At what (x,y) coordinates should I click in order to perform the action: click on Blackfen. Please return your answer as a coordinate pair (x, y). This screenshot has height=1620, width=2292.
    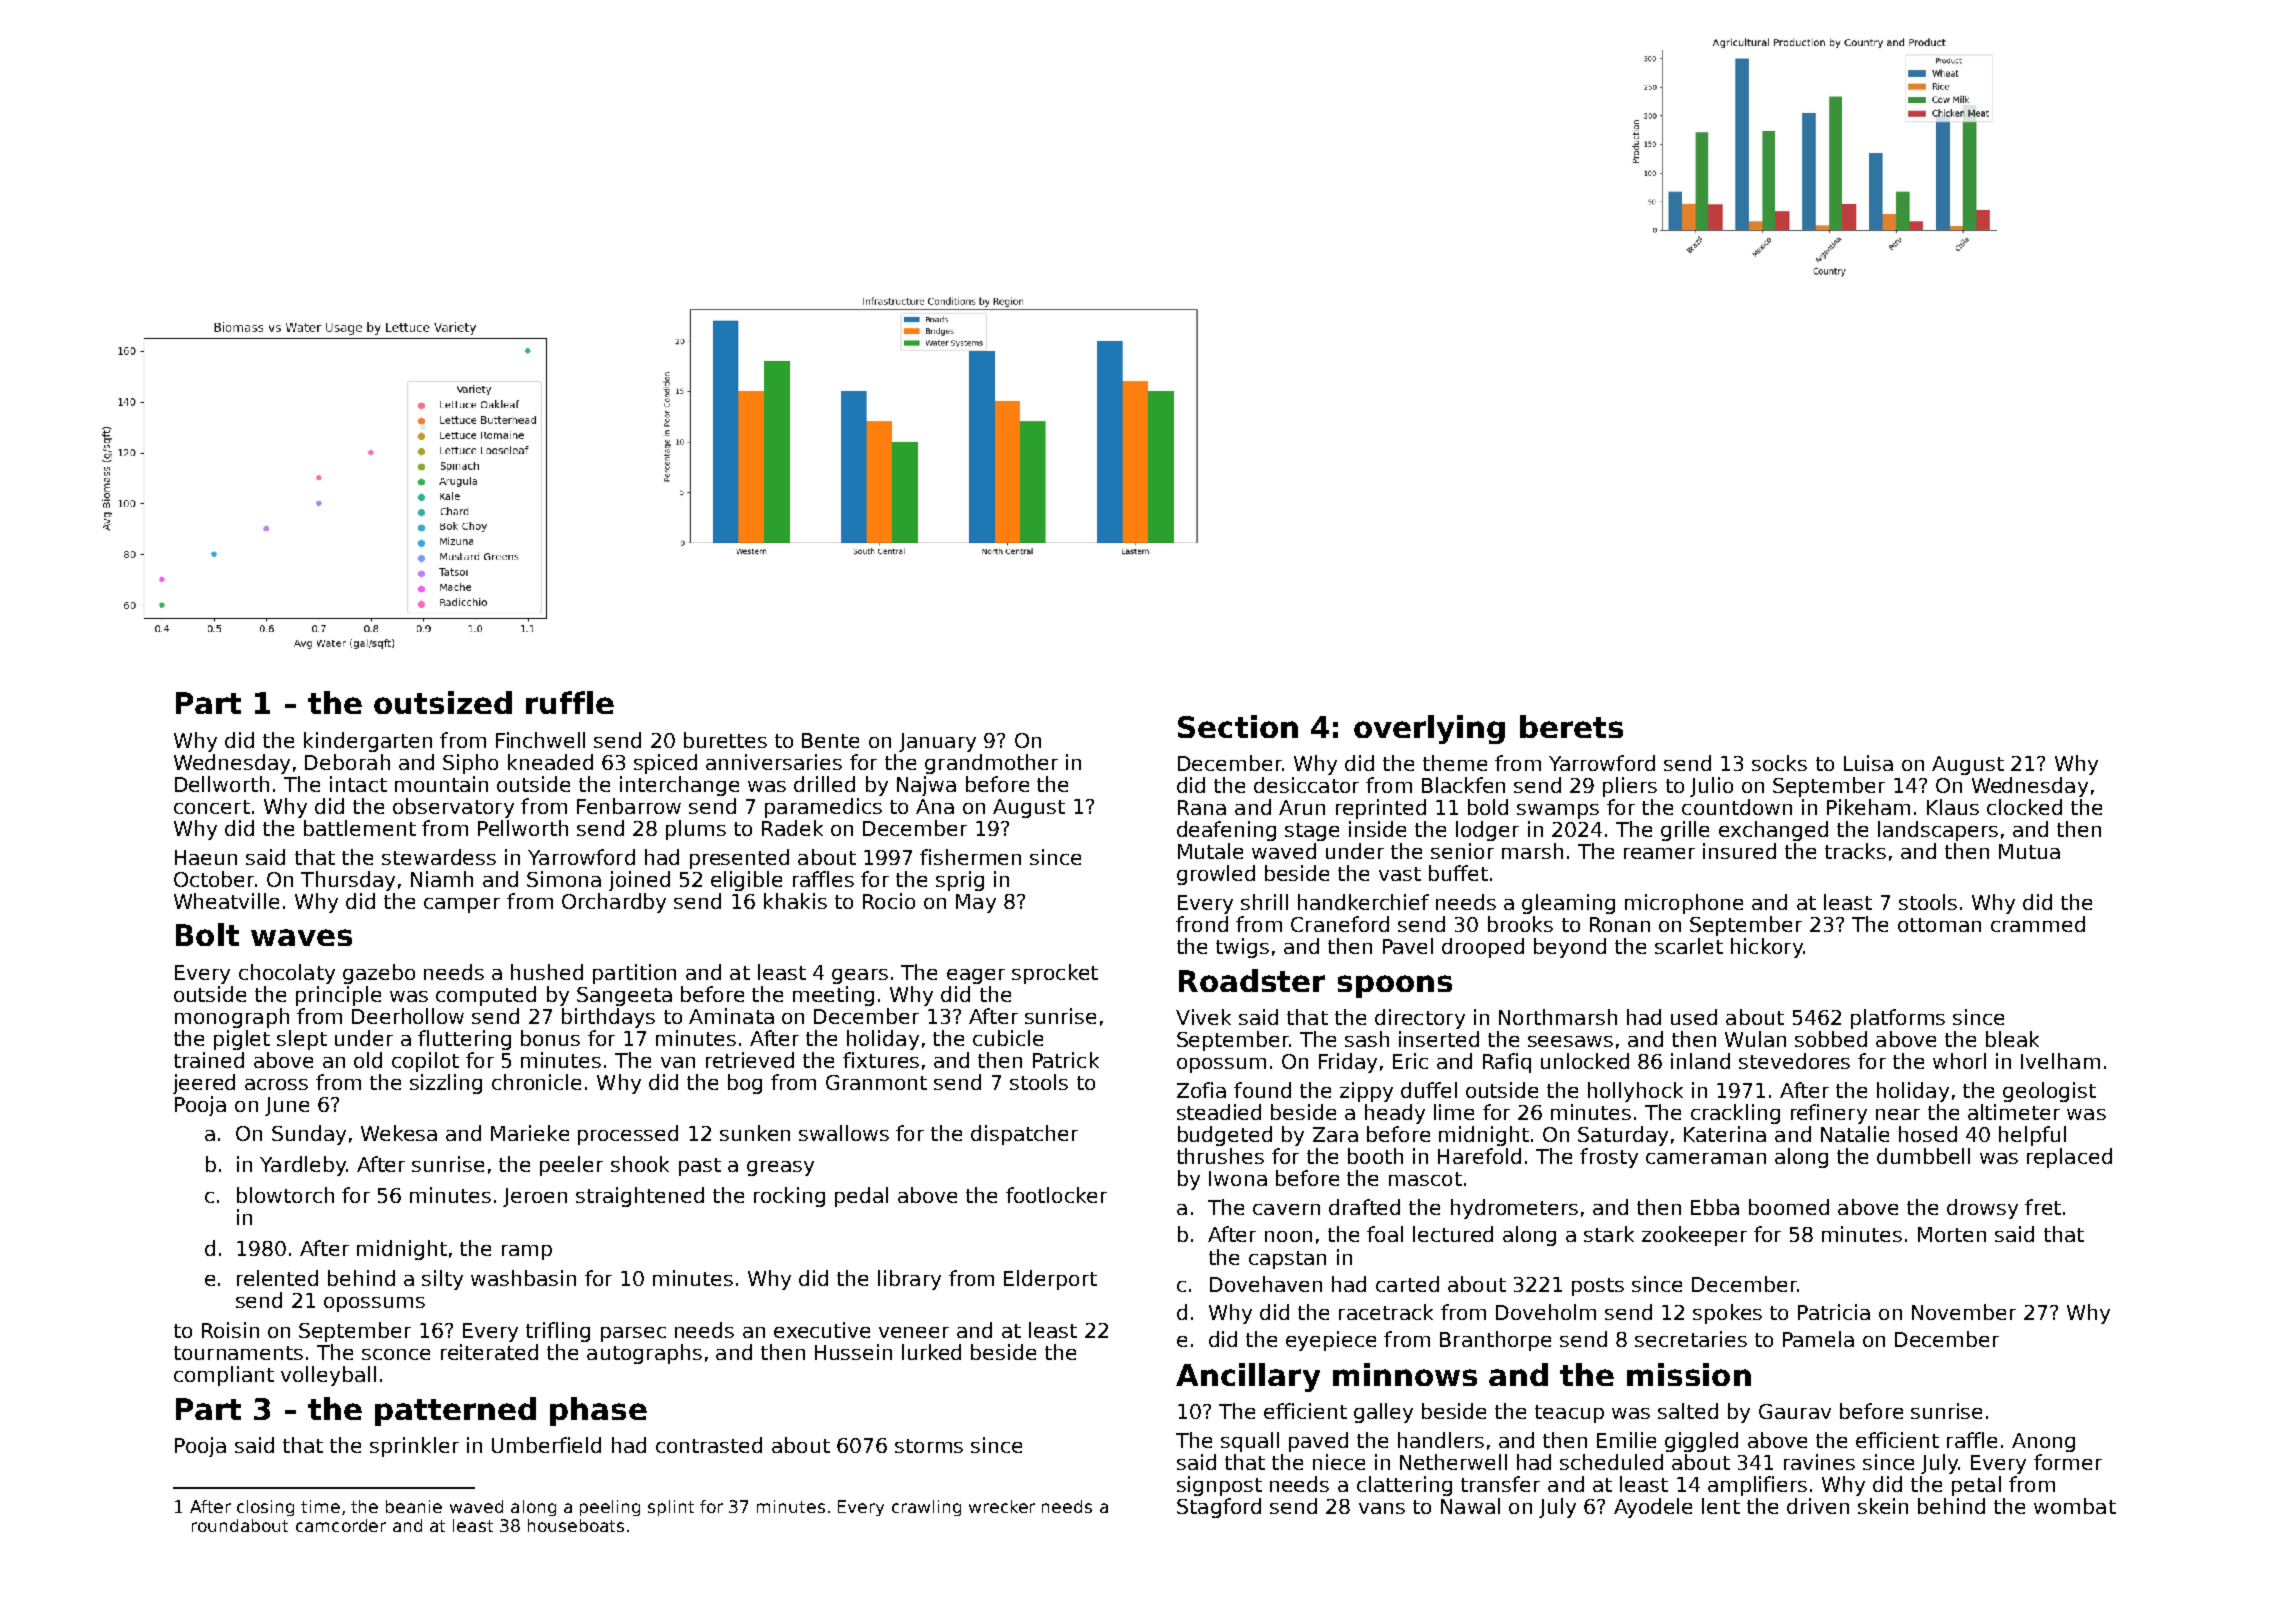
    Looking at the image, I should click on (1463, 785).
